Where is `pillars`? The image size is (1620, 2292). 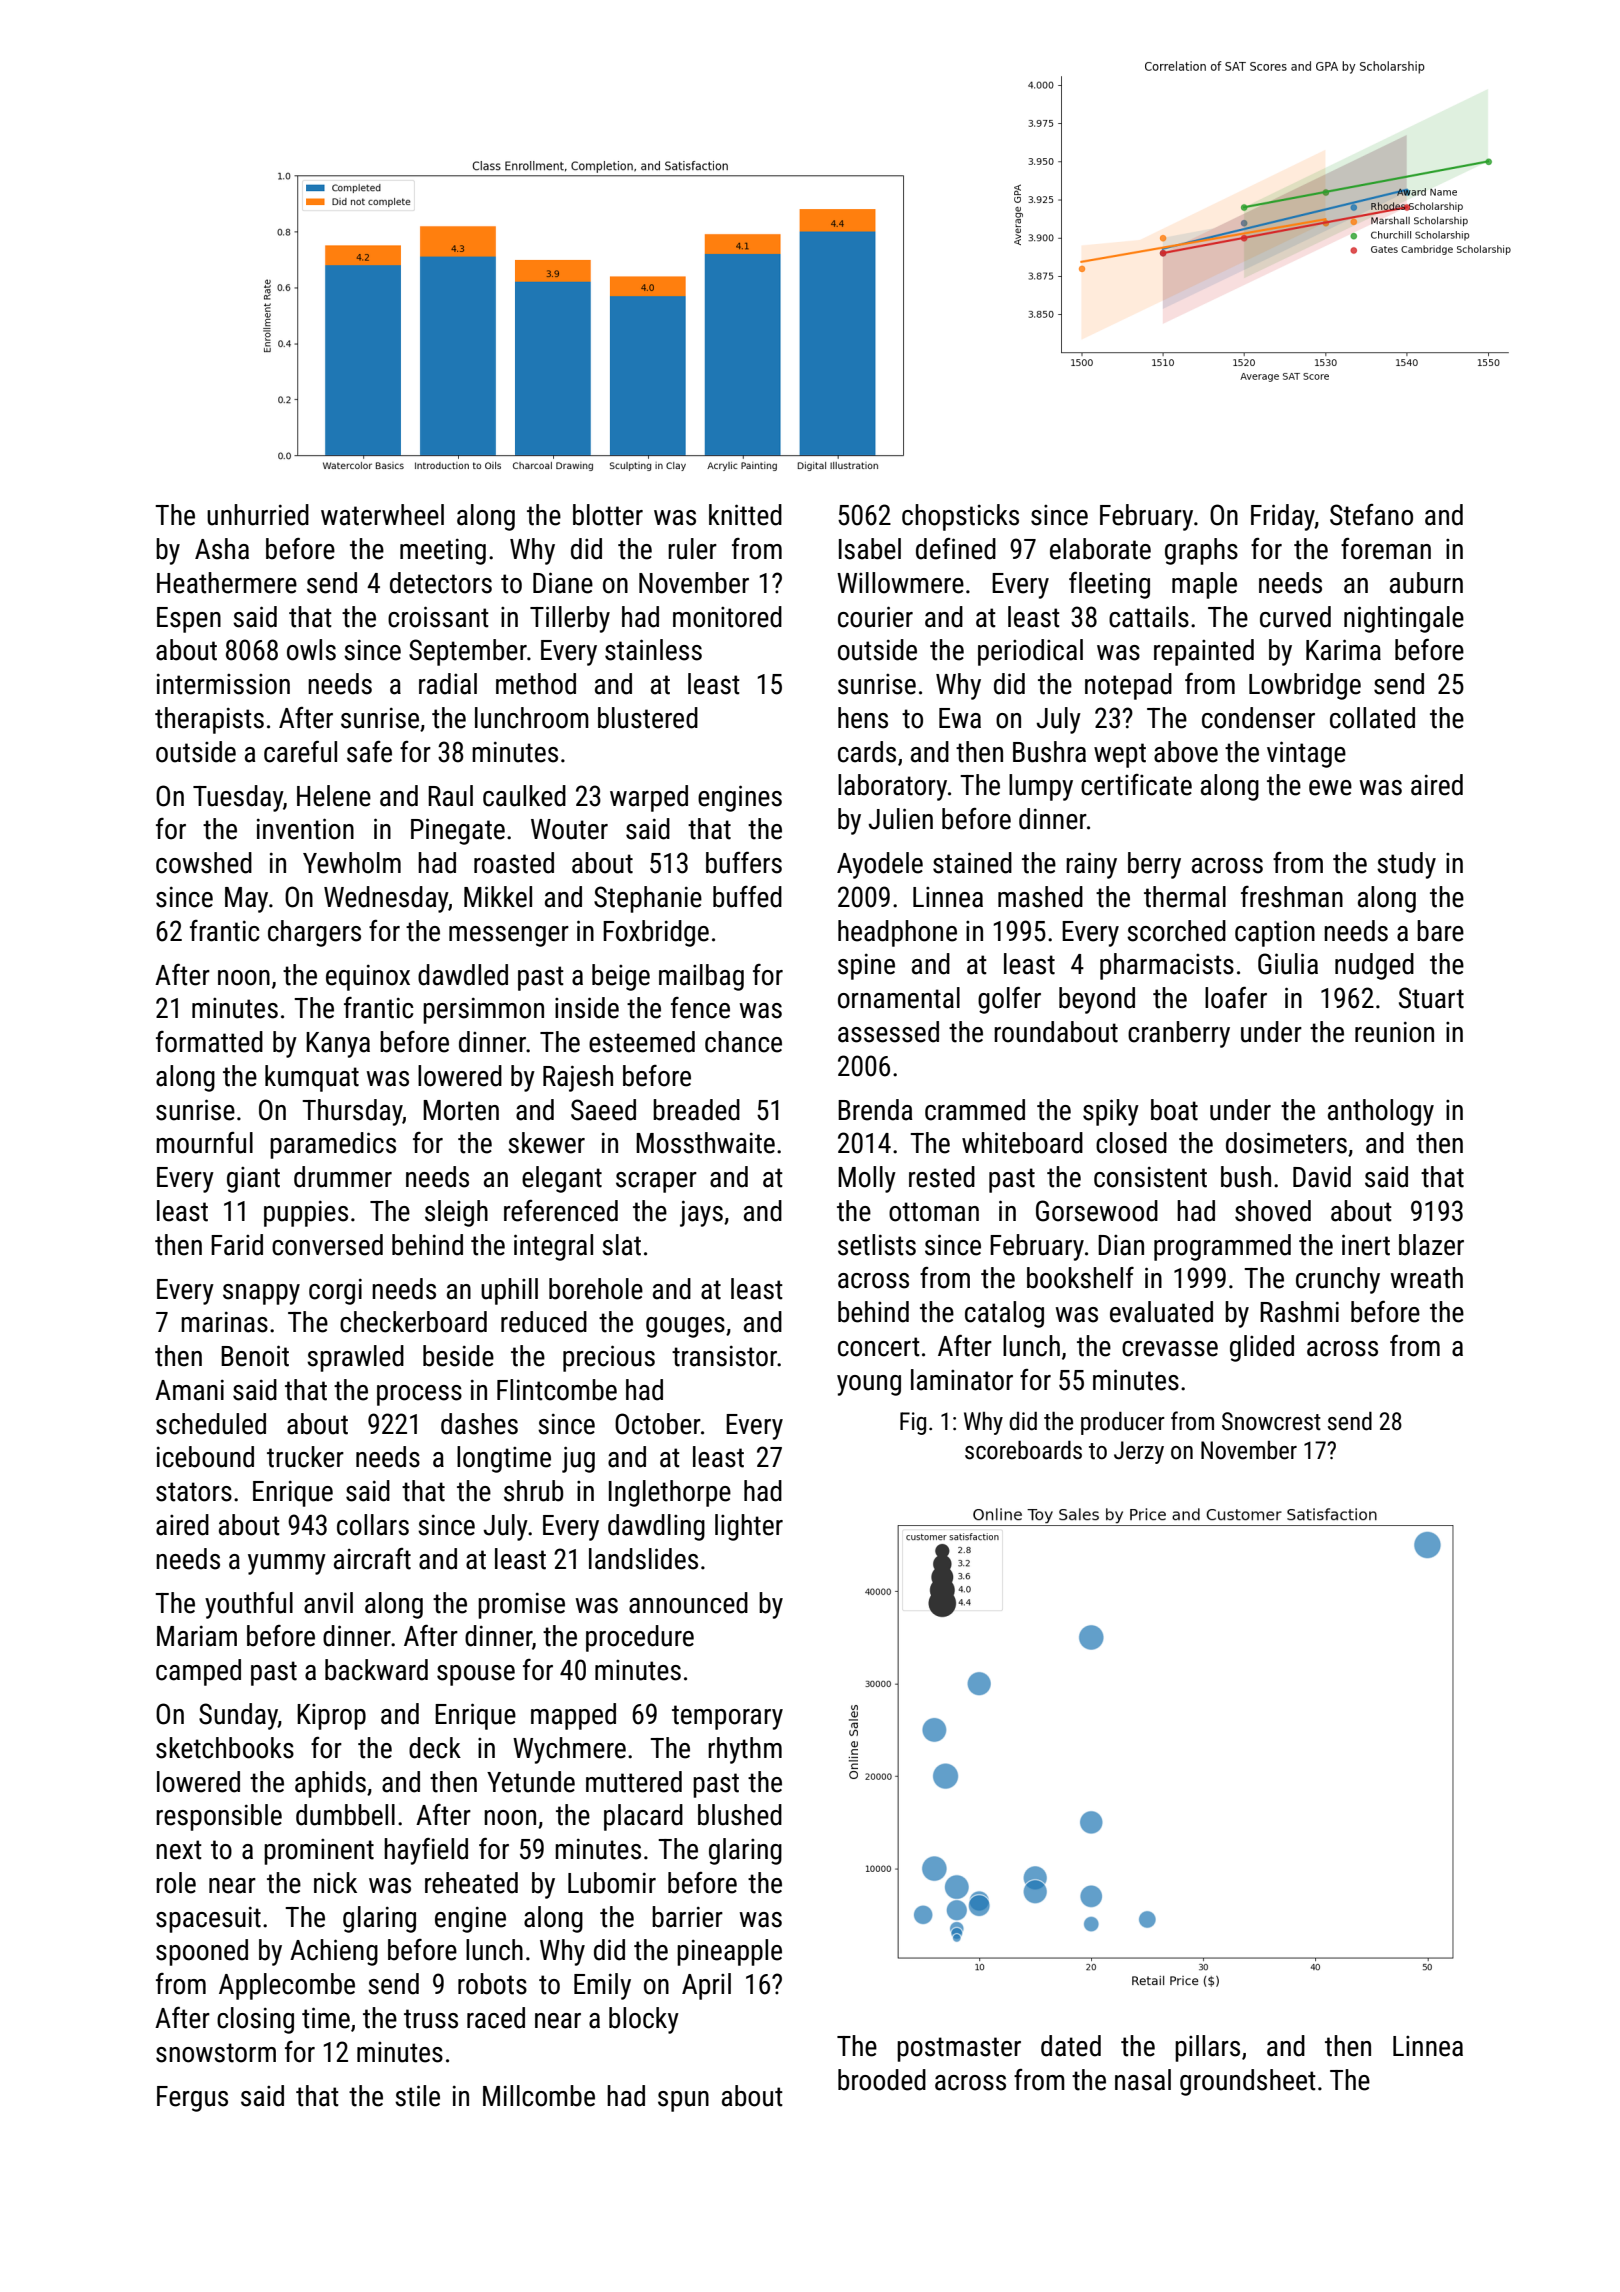
pillars is located at coordinates (1207, 2048).
